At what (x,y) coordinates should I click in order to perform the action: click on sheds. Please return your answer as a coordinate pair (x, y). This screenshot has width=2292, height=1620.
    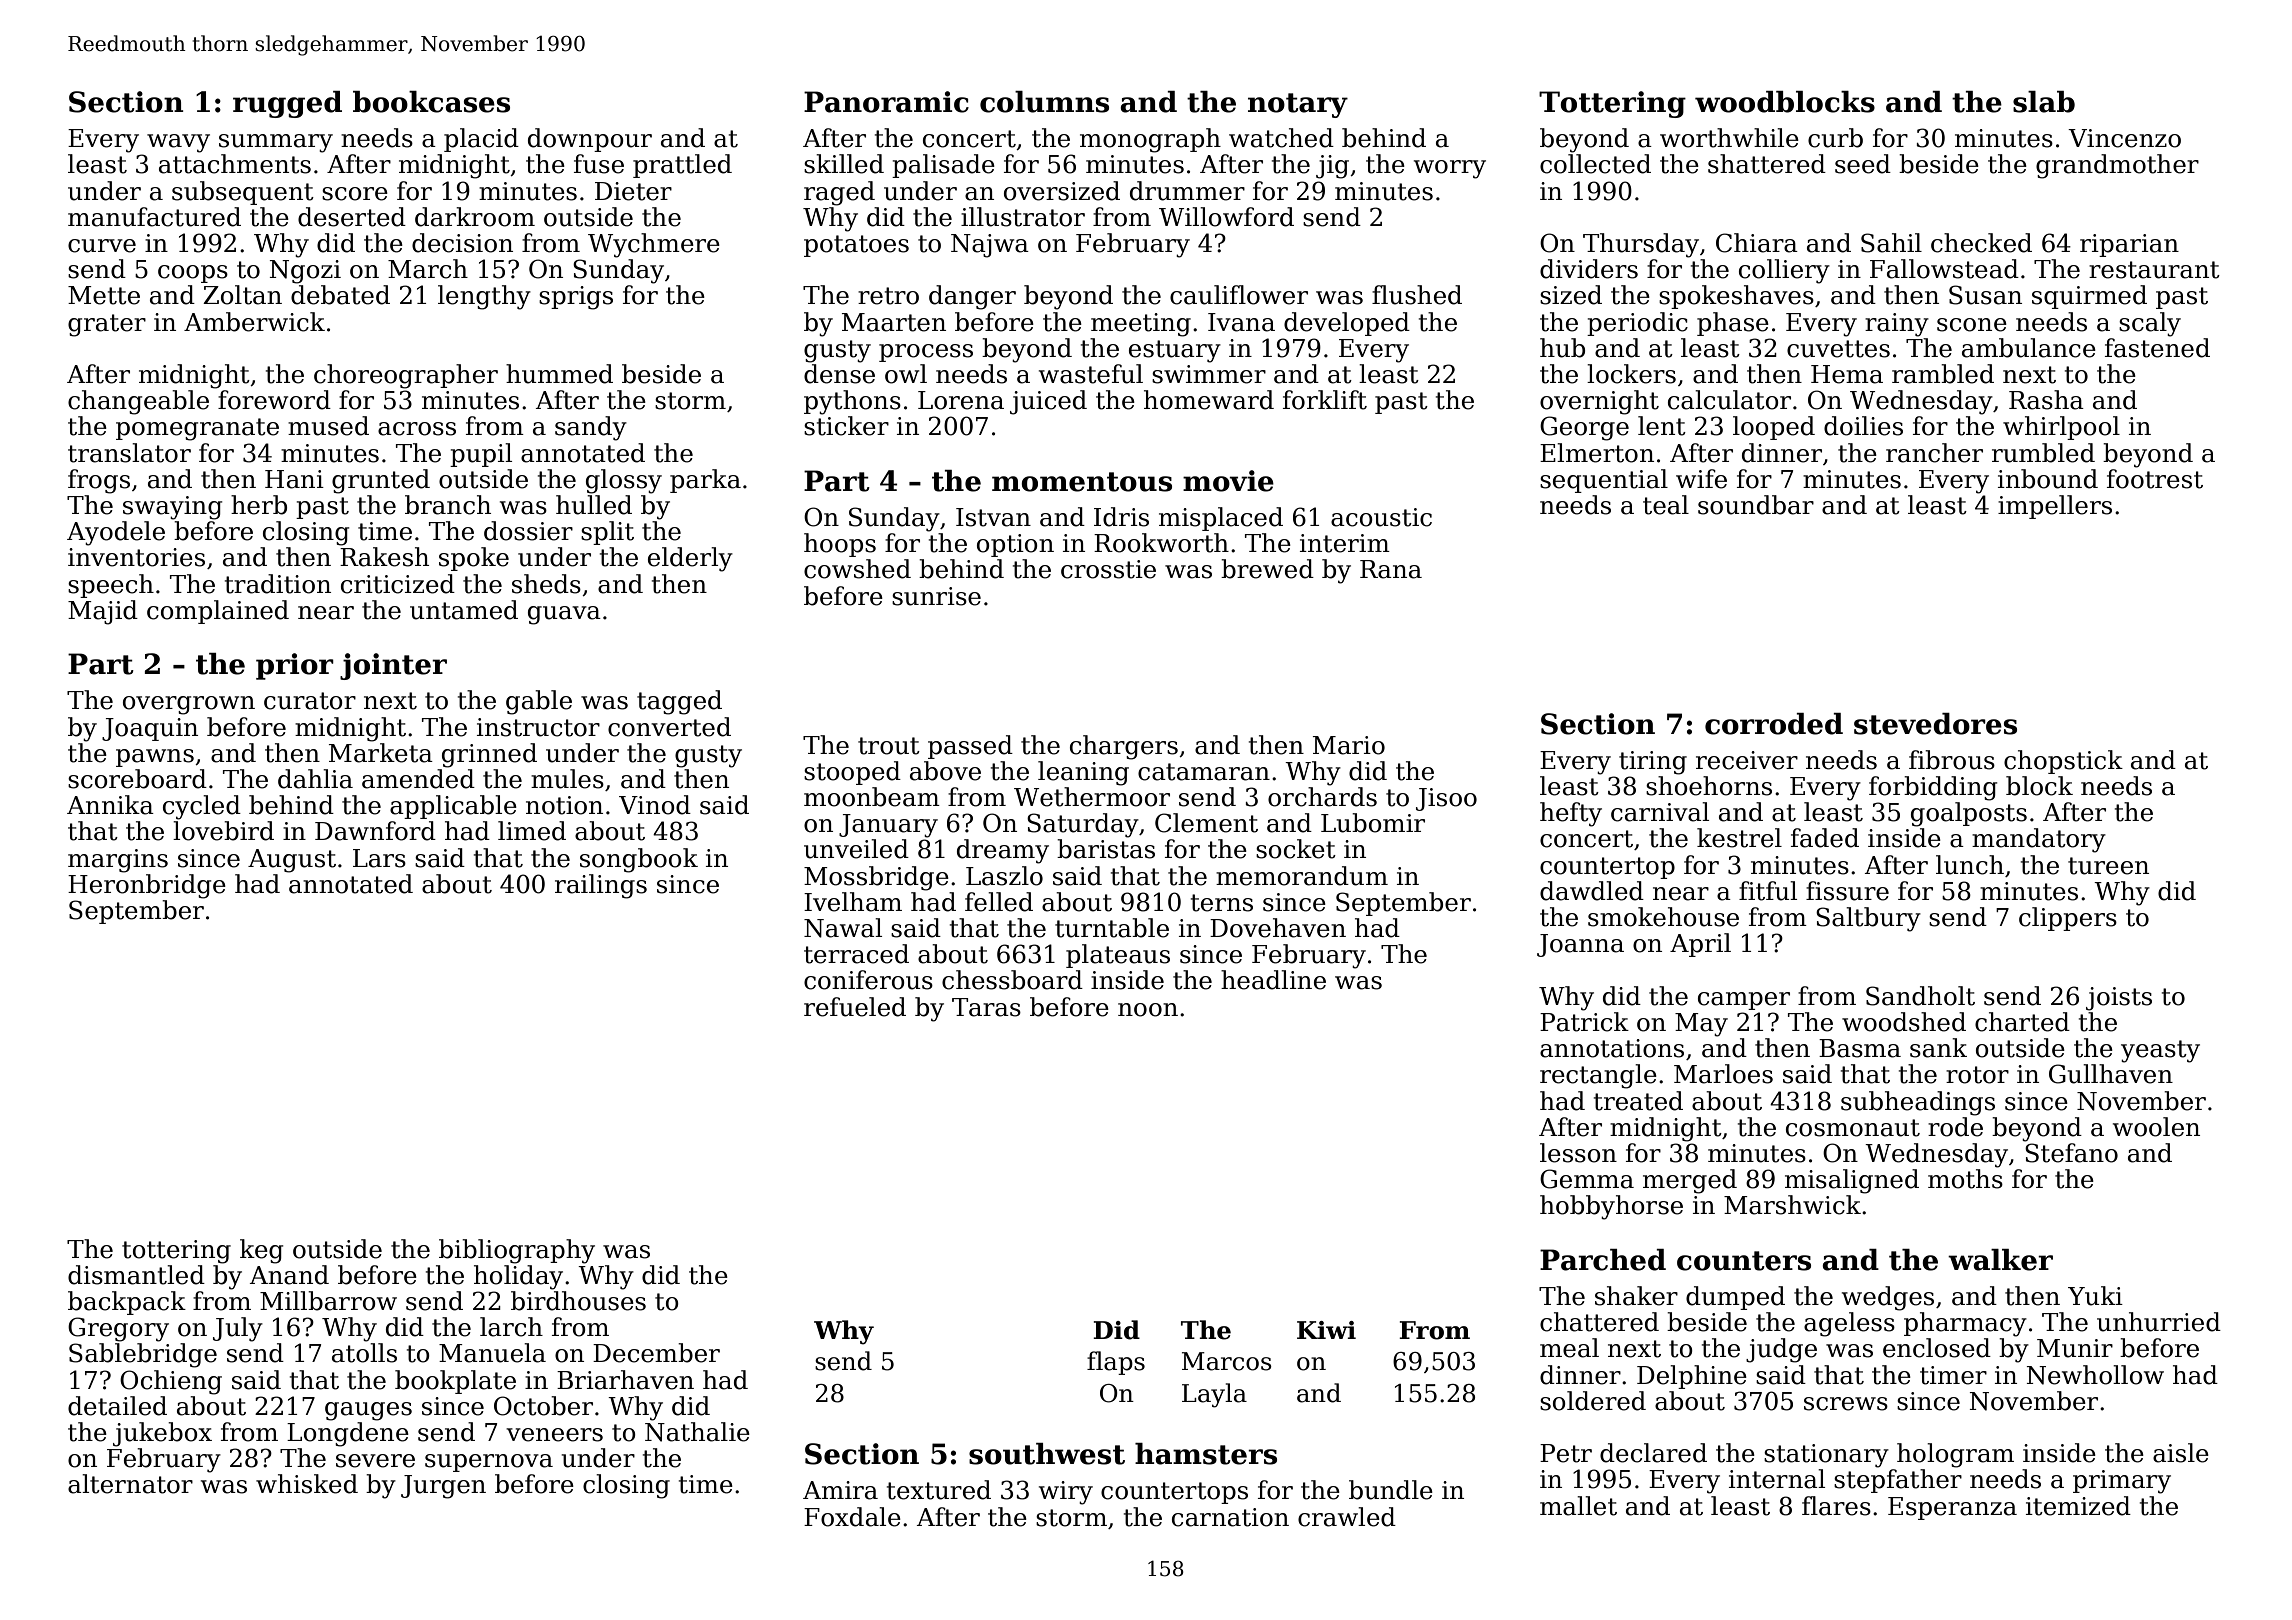
    Looking at the image, I should click on (546, 584).
